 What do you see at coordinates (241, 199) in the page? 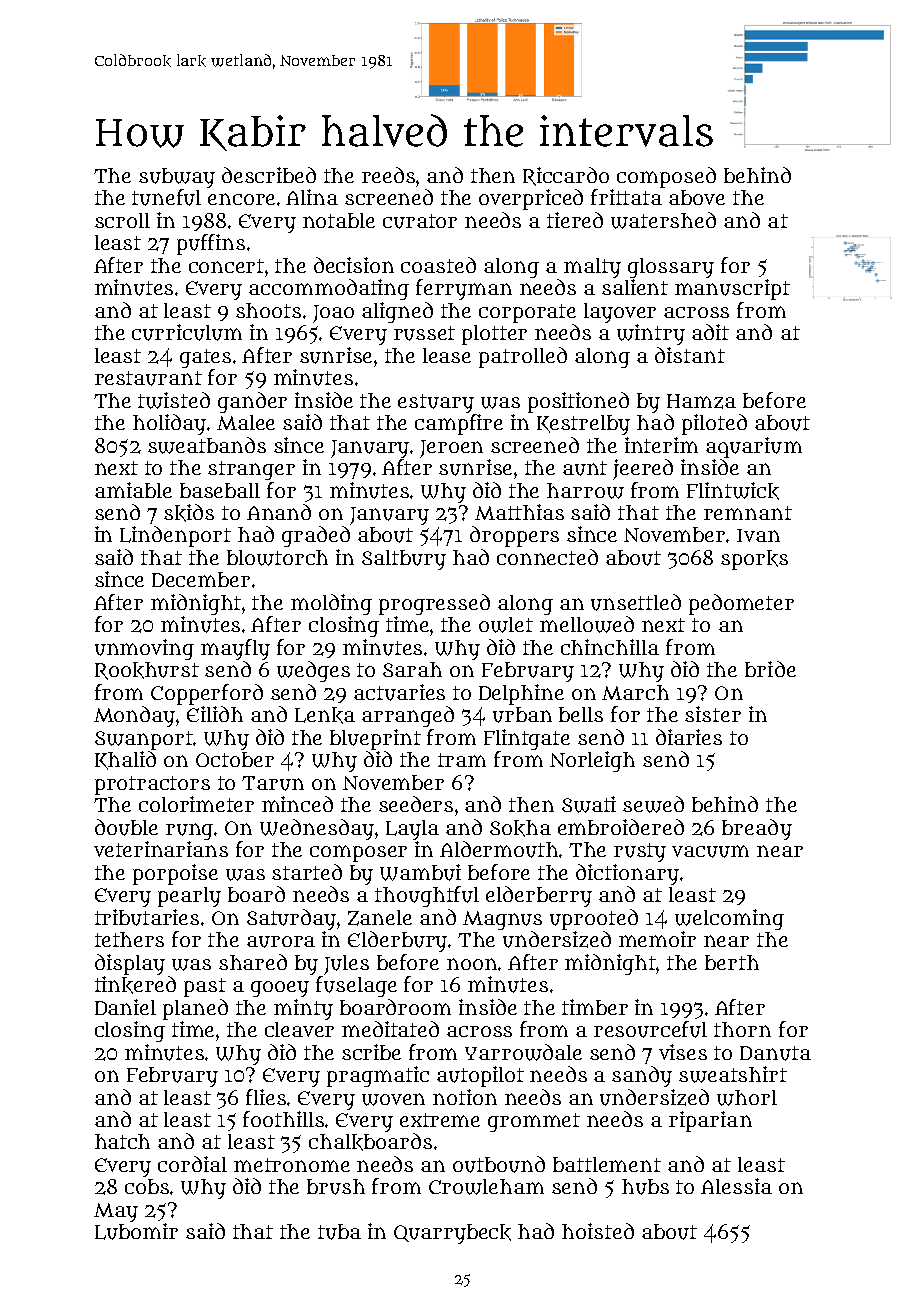
I see `encore` at bounding box center [241, 199].
